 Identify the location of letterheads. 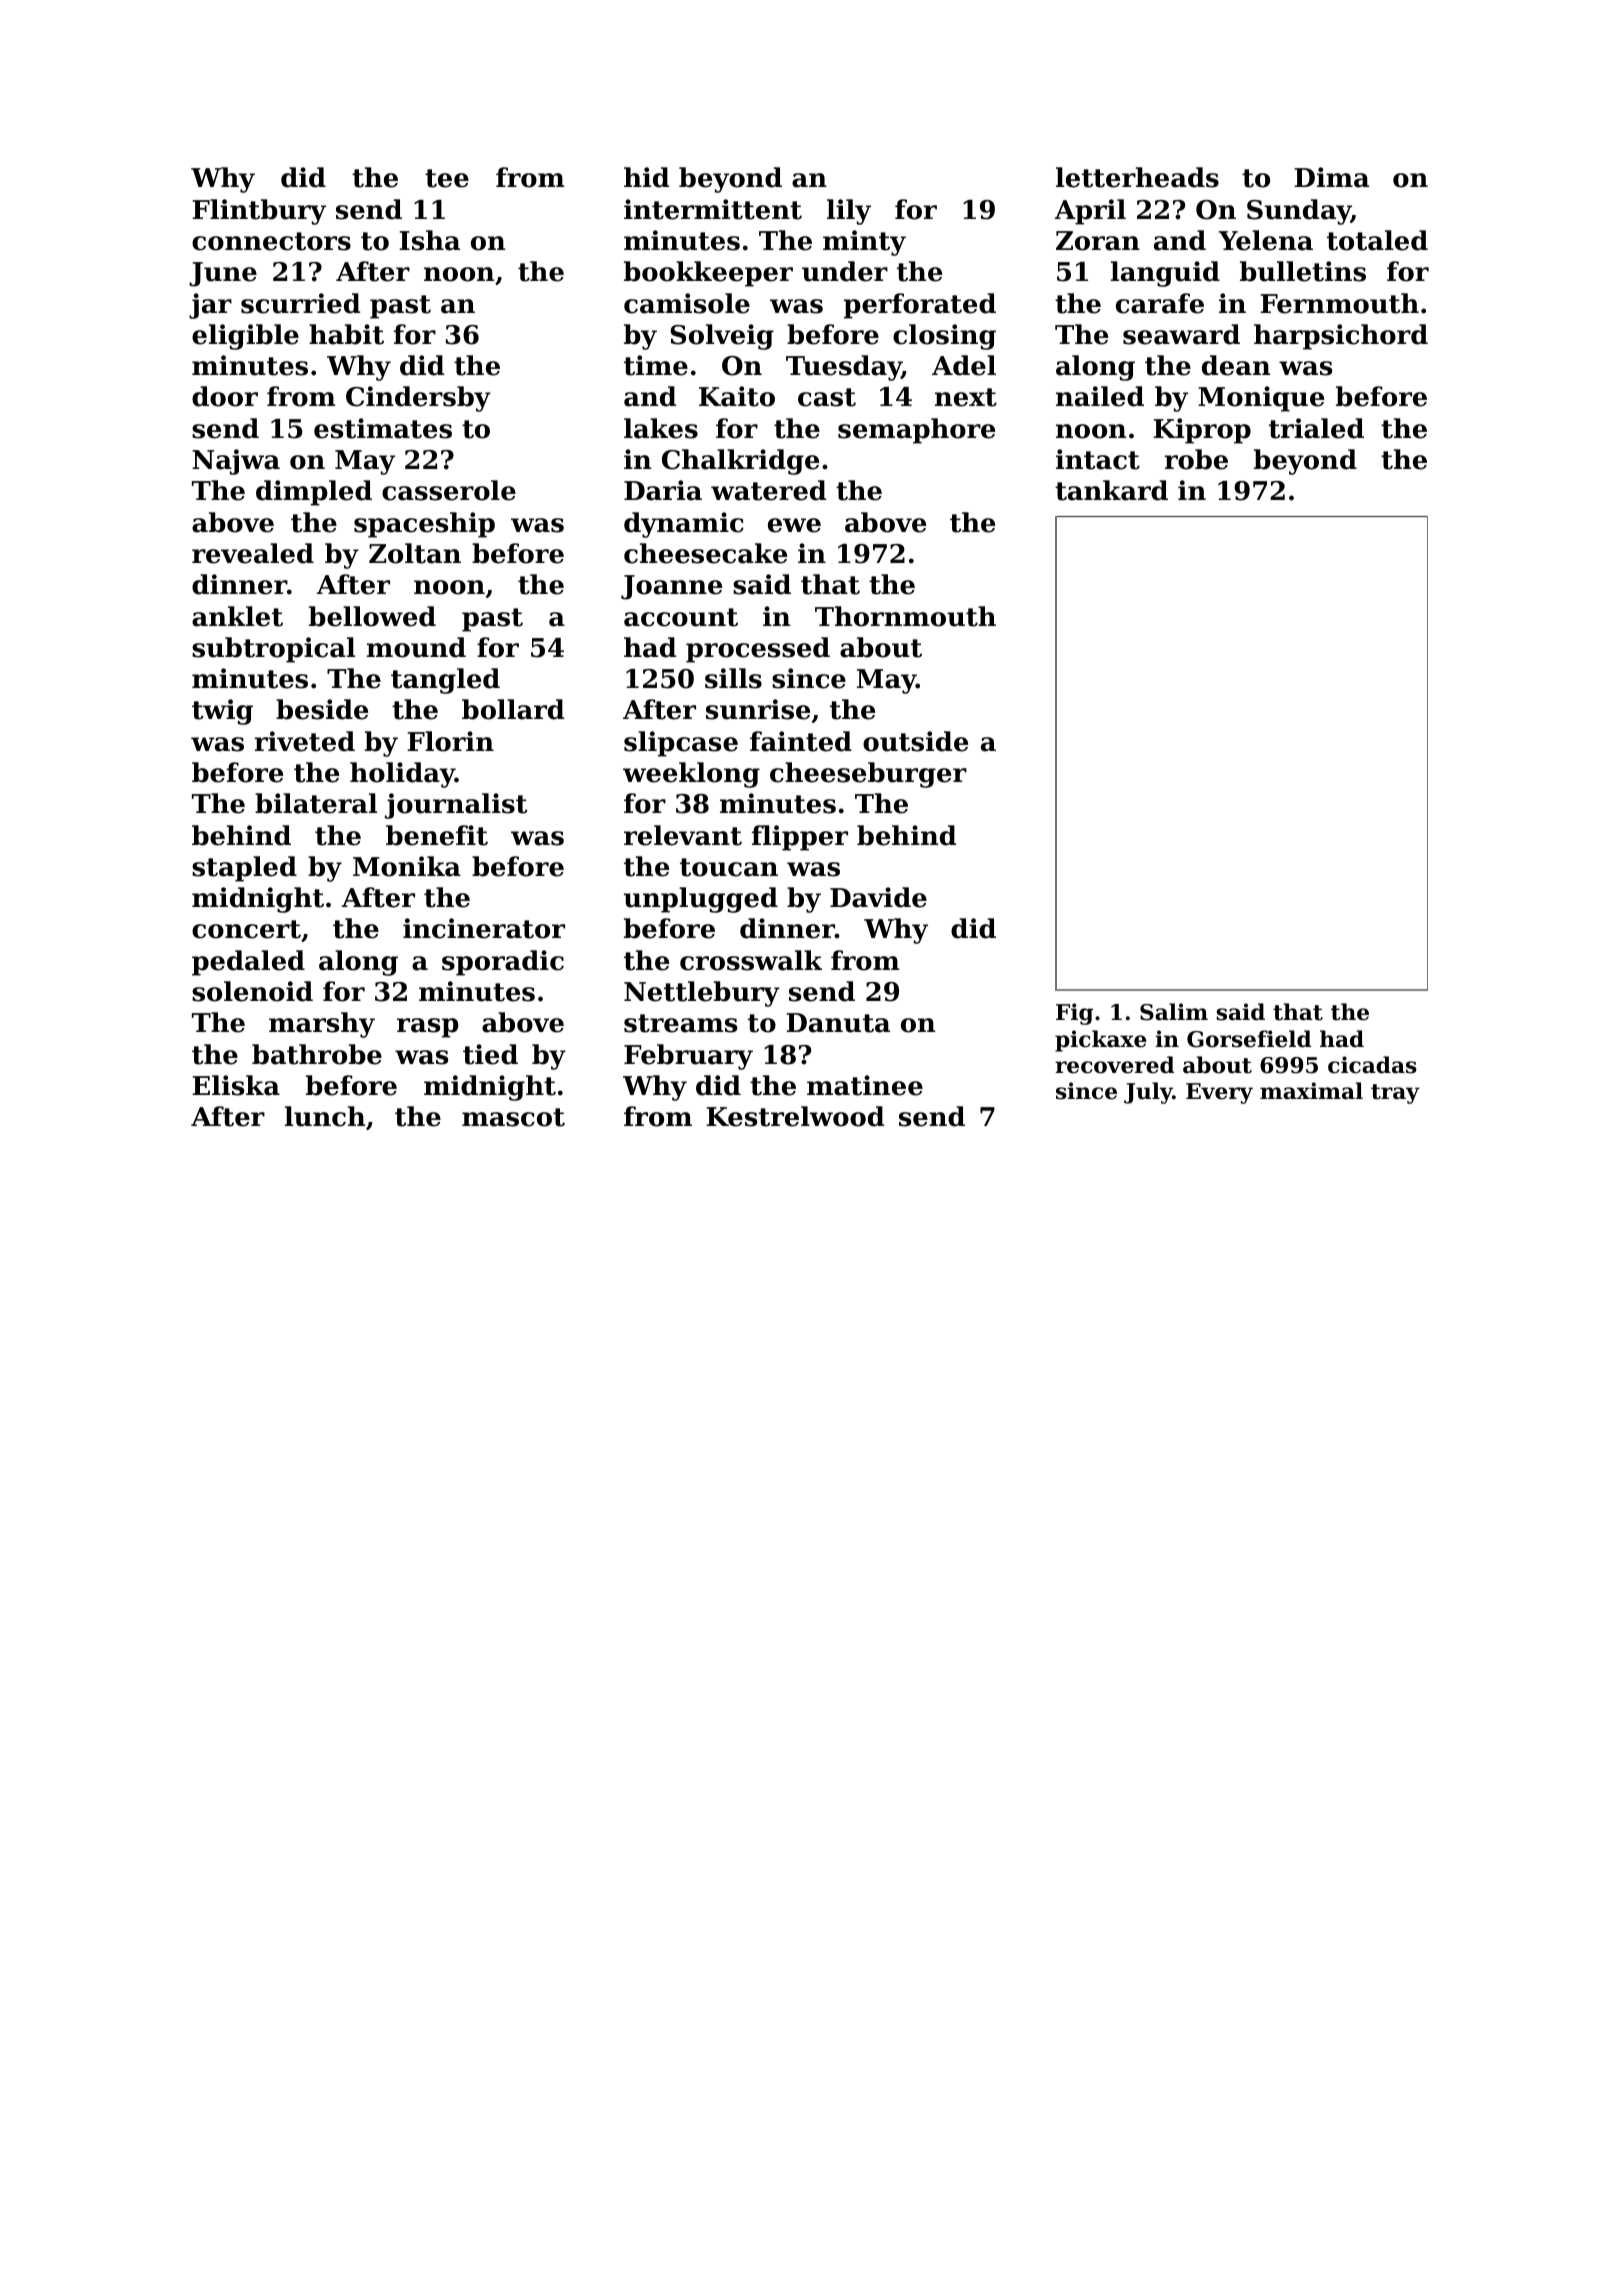
(1137, 177).
